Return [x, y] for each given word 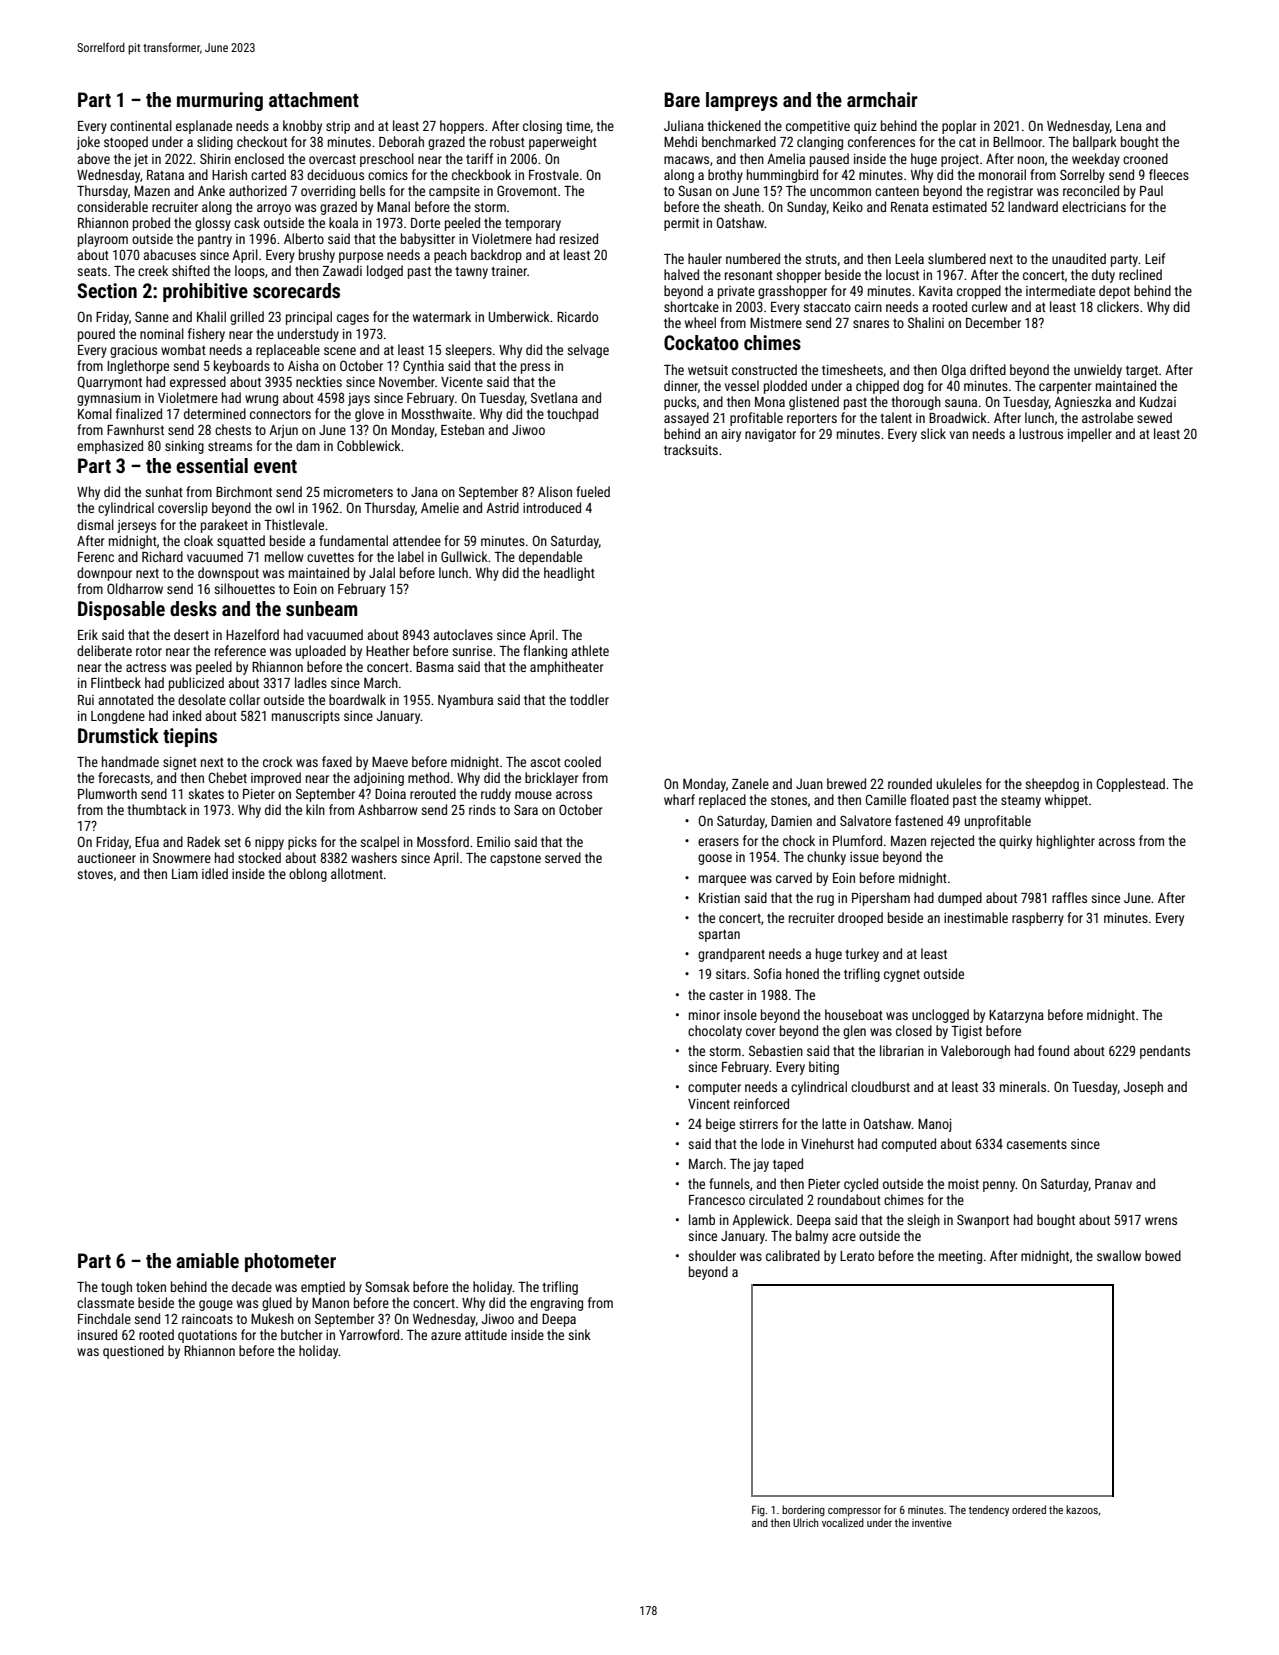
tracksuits [691, 449]
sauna [961, 403]
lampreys [742, 101]
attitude [486, 1334]
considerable [112, 206]
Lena [1129, 126]
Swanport [983, 1221]
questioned [133, 1352]
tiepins [190, 737]
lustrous [1041, 433]
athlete [590, 650]
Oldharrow [135, 588]
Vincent [709, 1104]
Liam [185, 874]
